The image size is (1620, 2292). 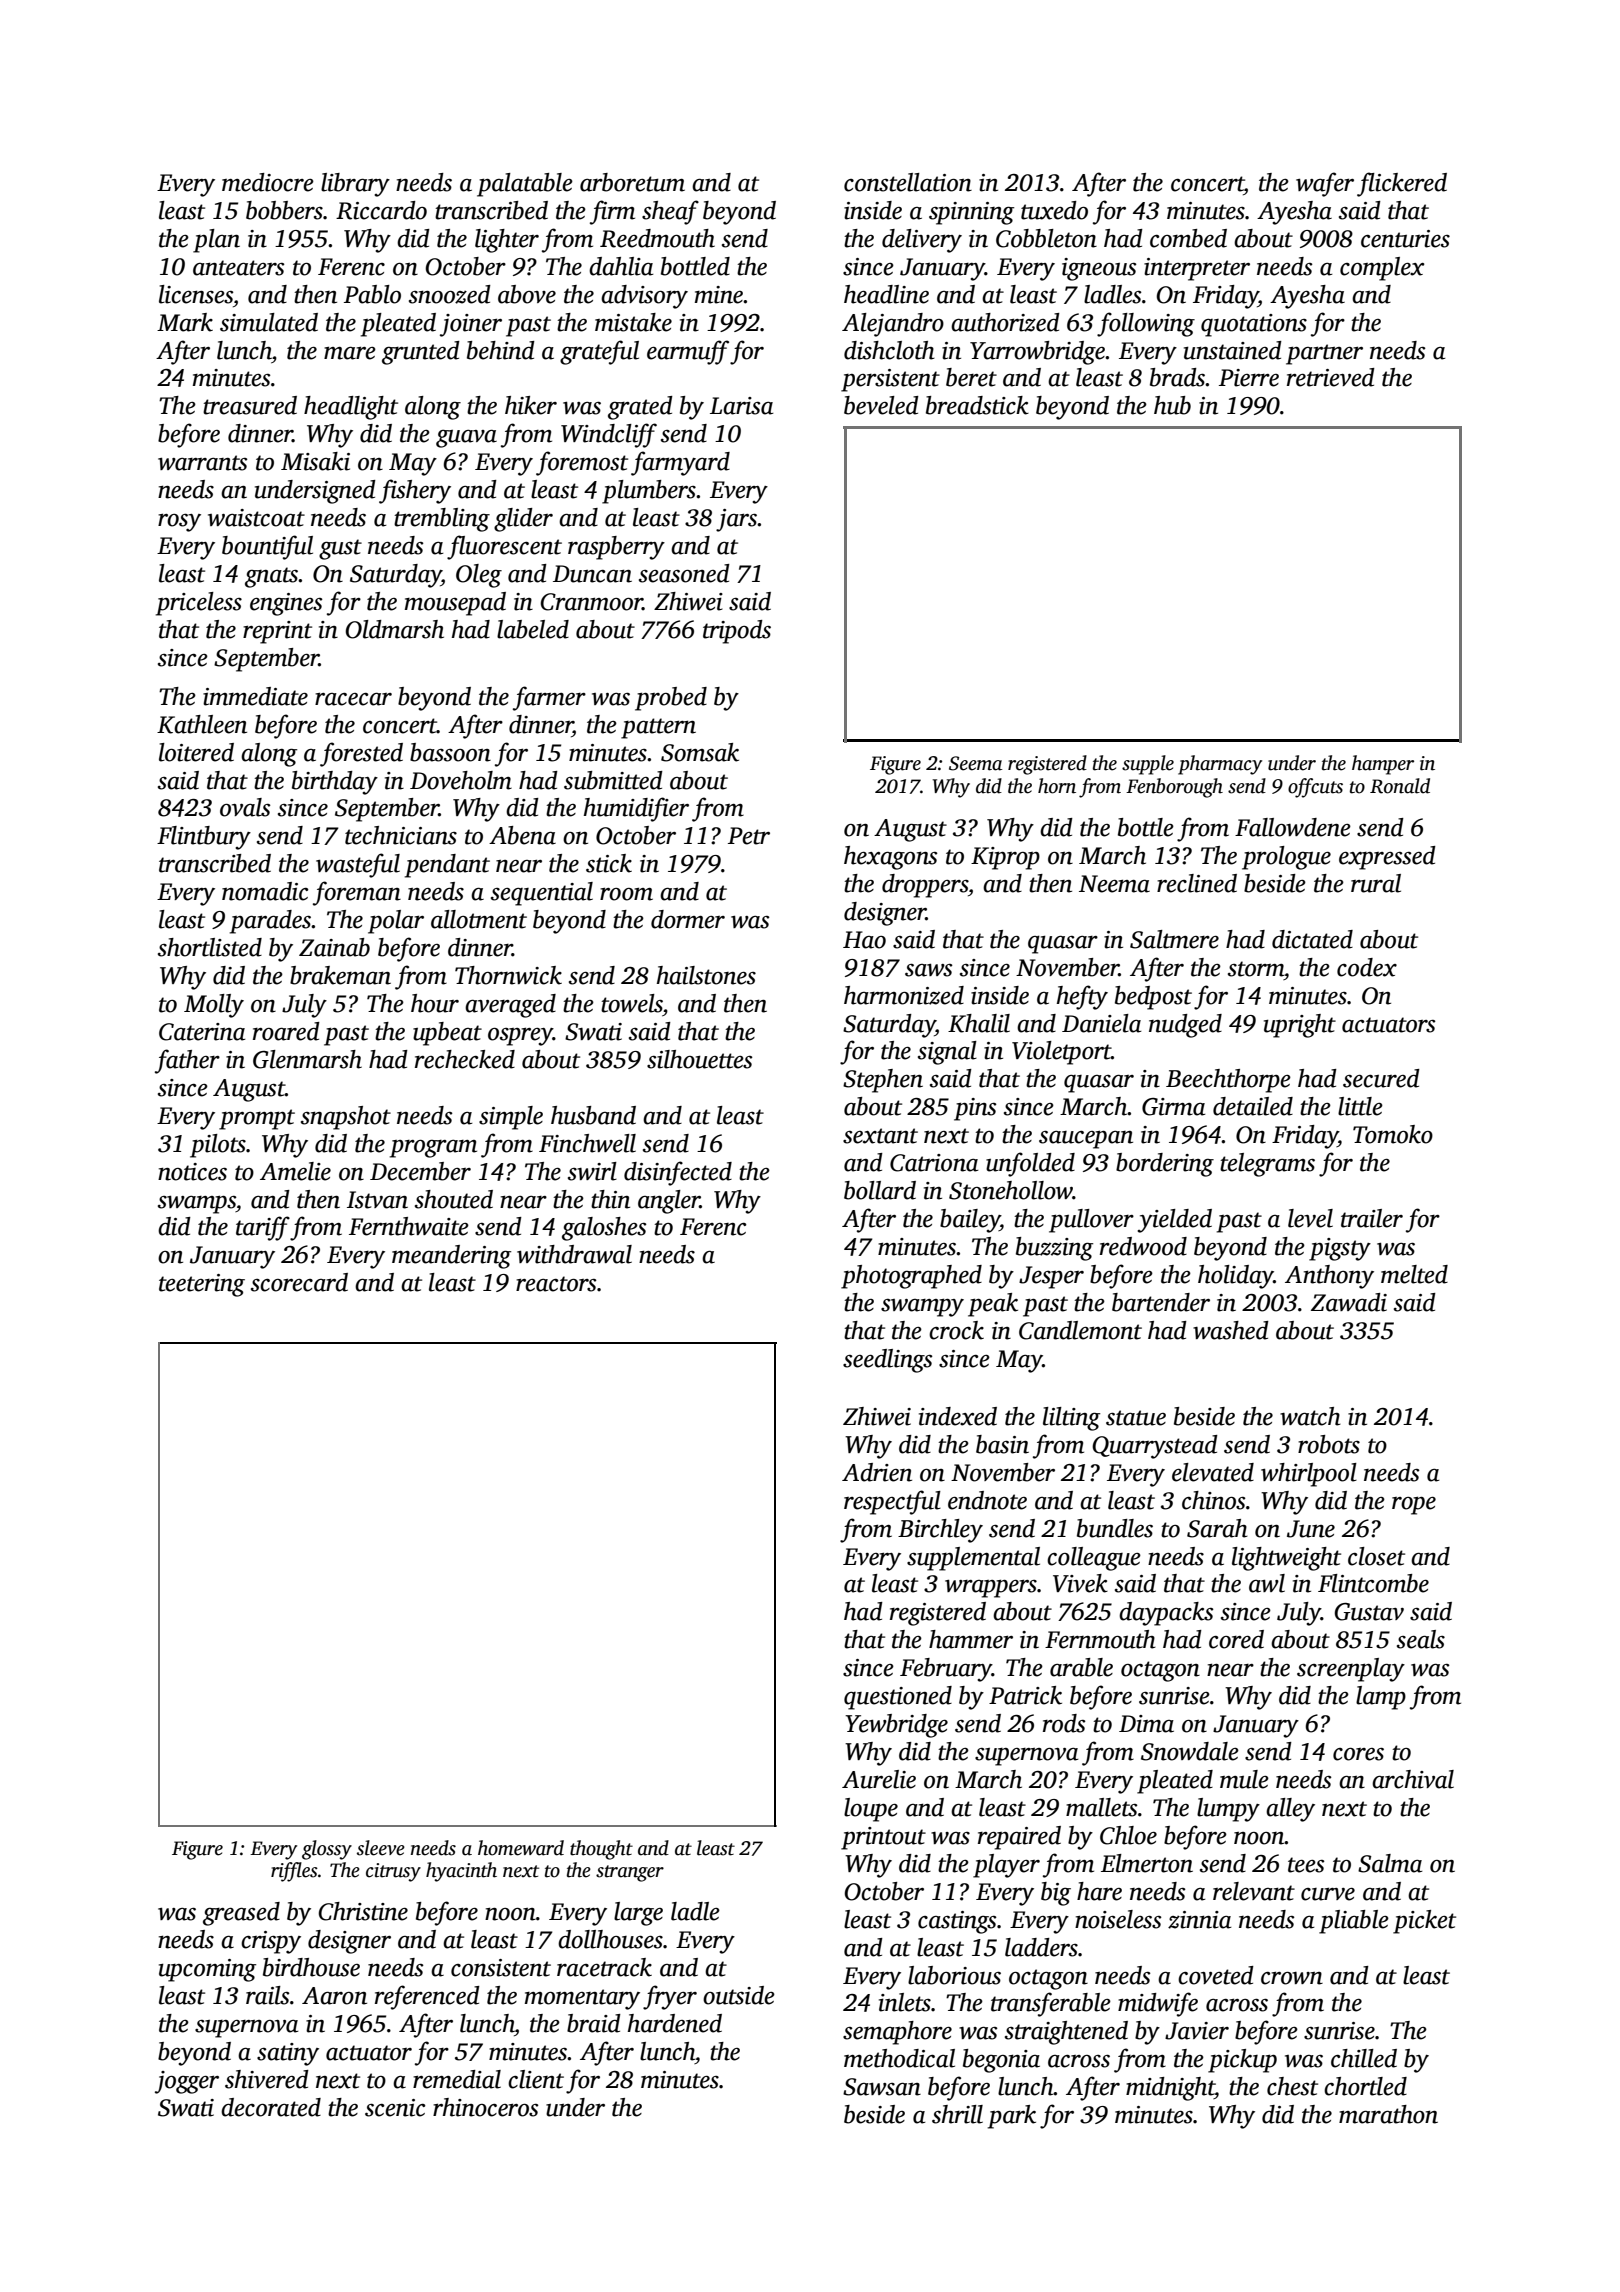 What do you see at coordinates (1054, 210) in the screenshot?
I see `tuxedo` at bounding box center [1054, 210].
